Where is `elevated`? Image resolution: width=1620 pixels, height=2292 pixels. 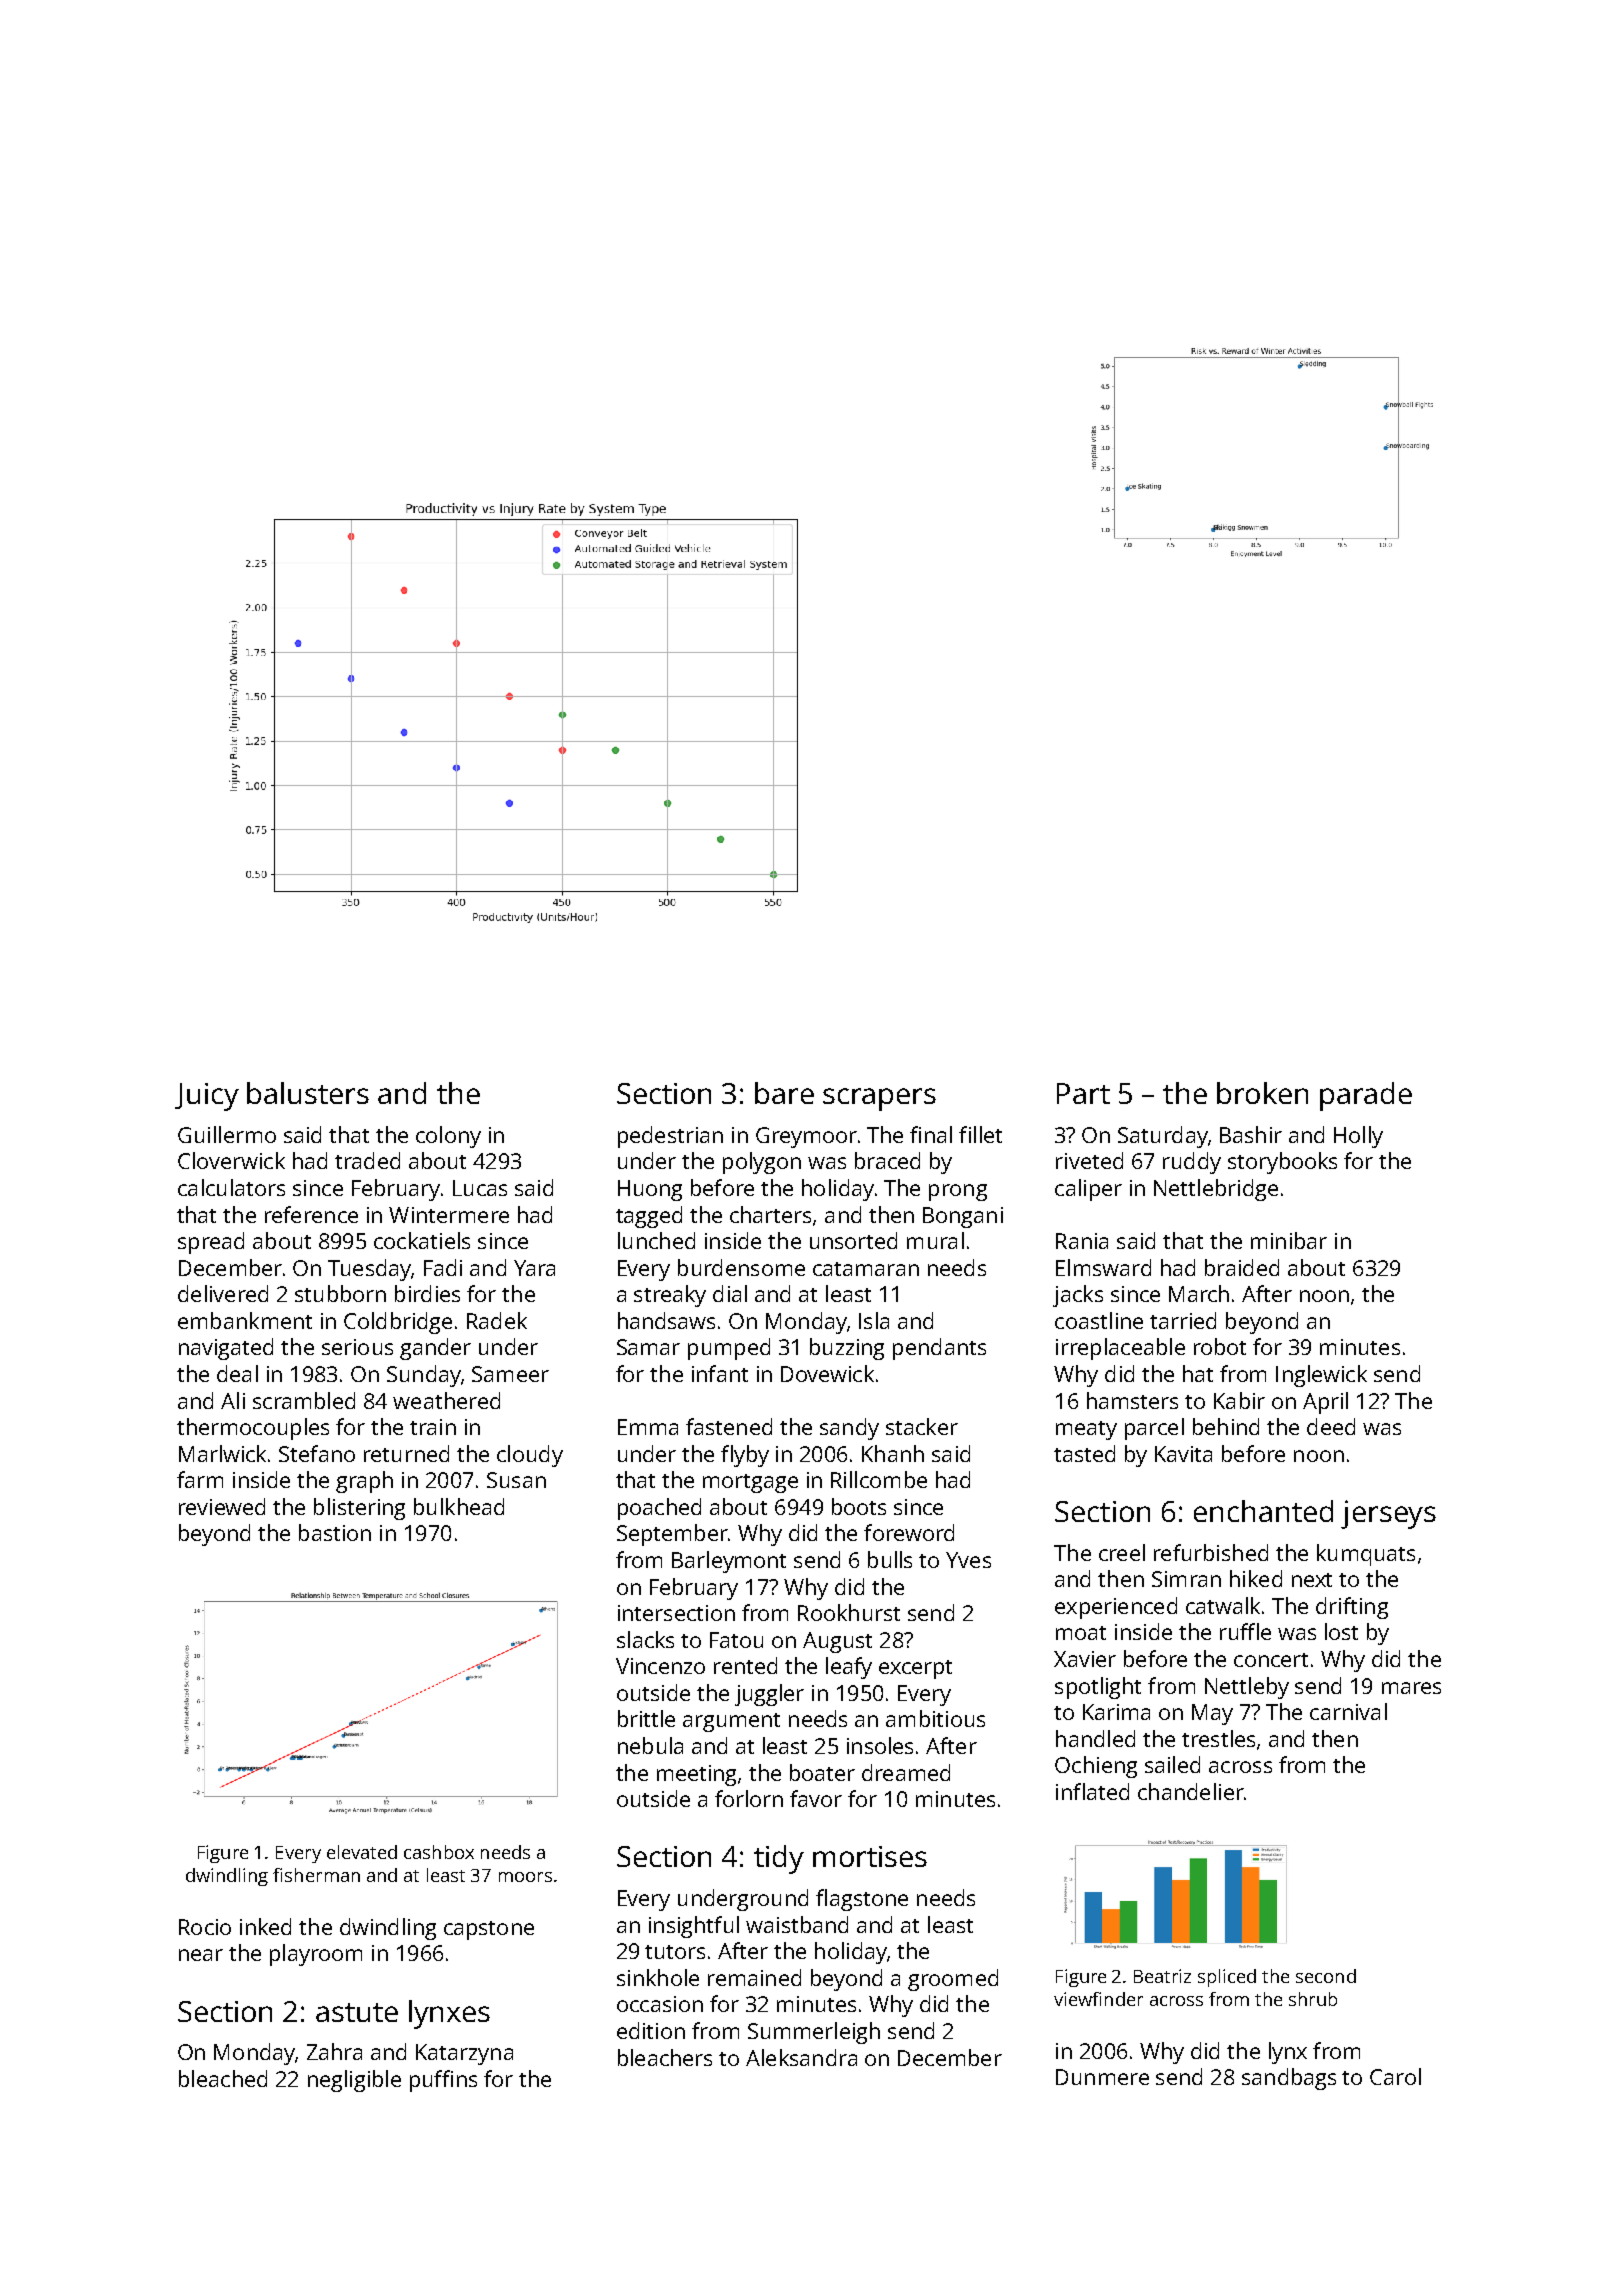
elevated is located at coordinates (362, 1852).
